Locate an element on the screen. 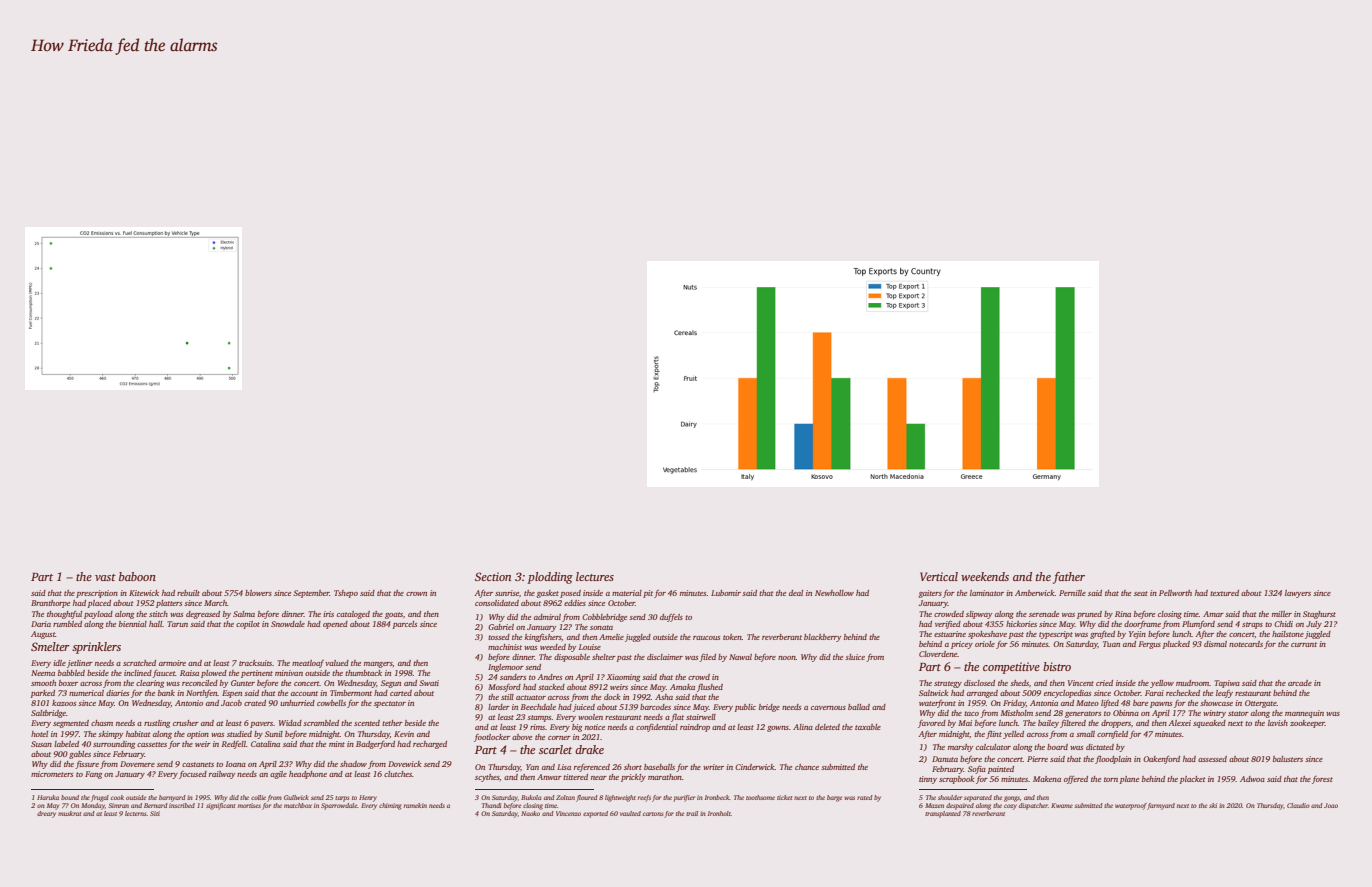  seat is located at coordinates (1141, 593).
